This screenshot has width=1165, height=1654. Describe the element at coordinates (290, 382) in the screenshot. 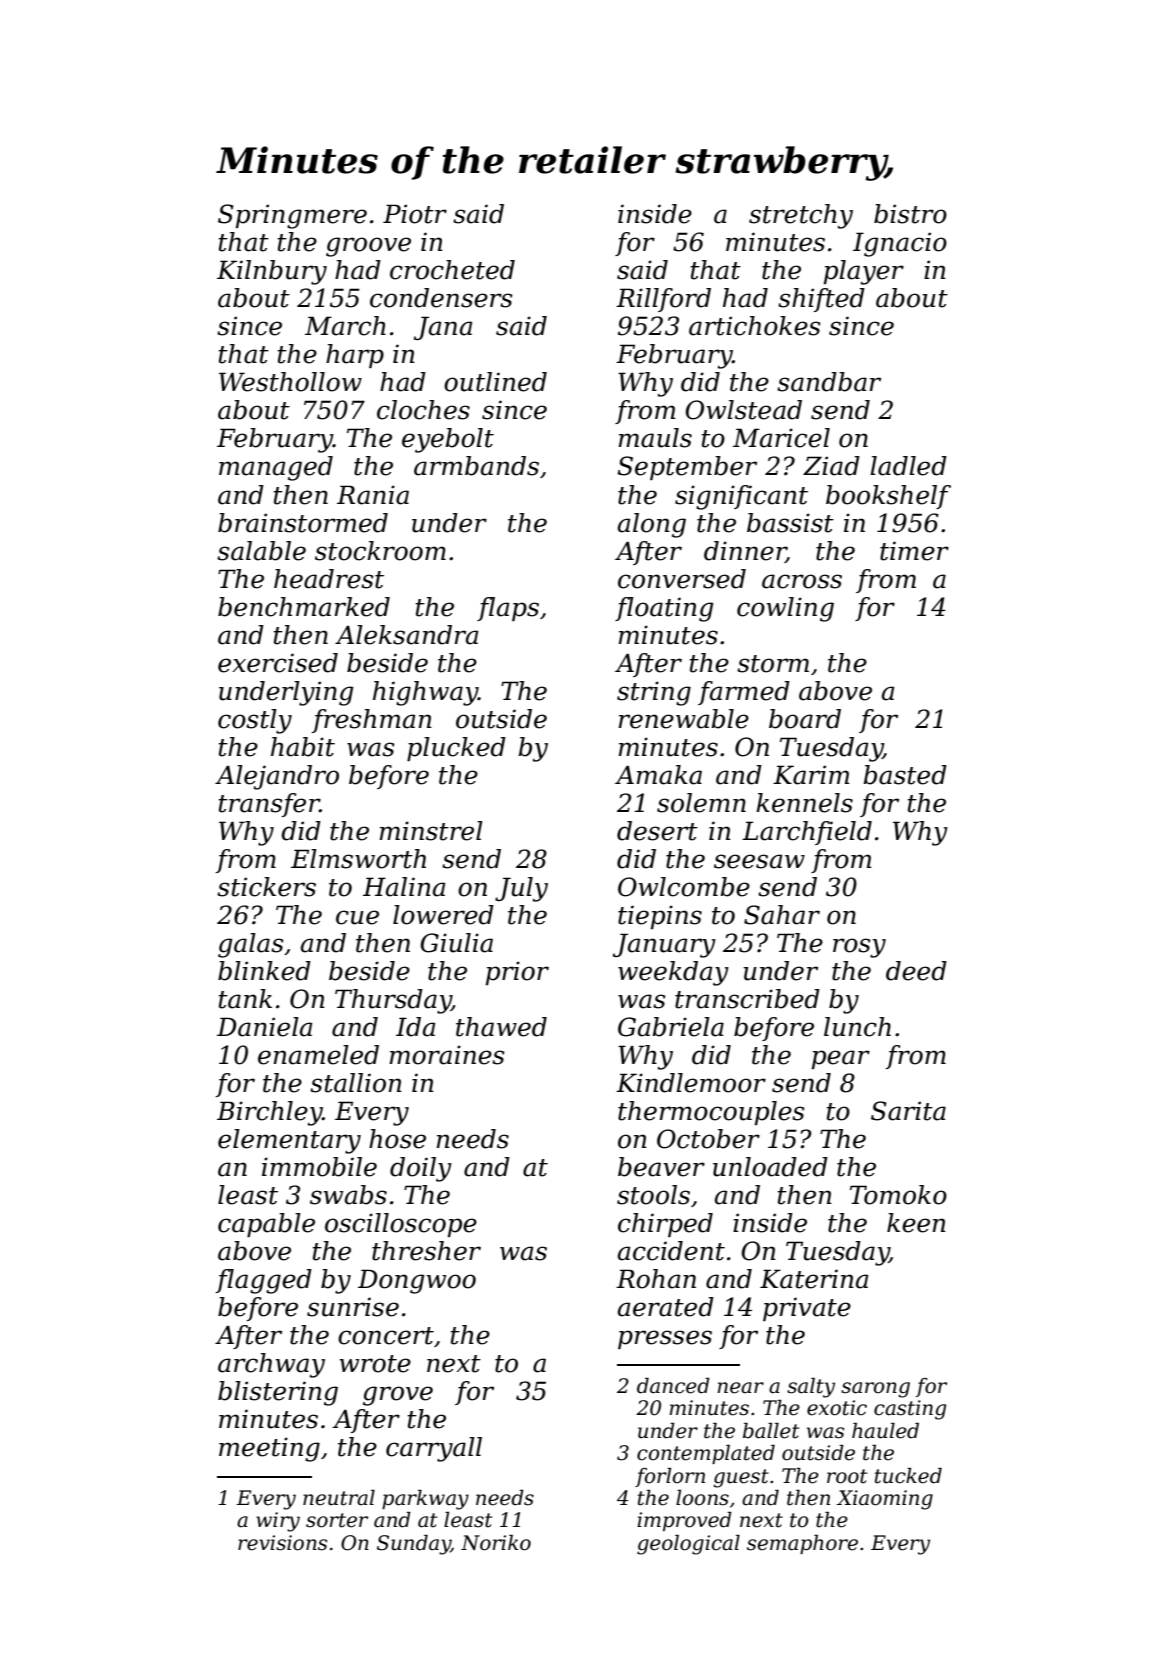

I see `Westhollow` at that location.
